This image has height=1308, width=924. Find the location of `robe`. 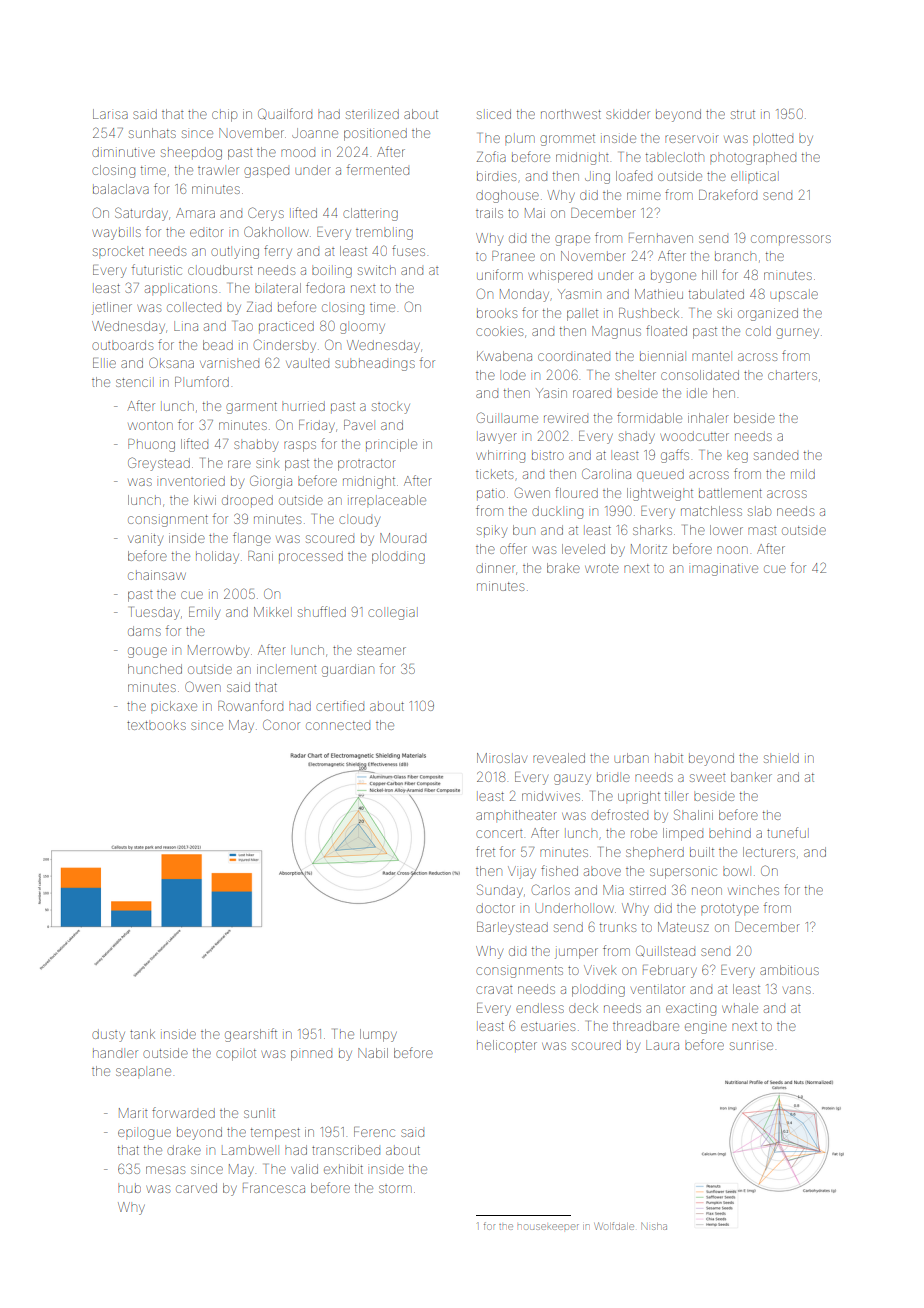

robe is located at coordinates (644, 833).
